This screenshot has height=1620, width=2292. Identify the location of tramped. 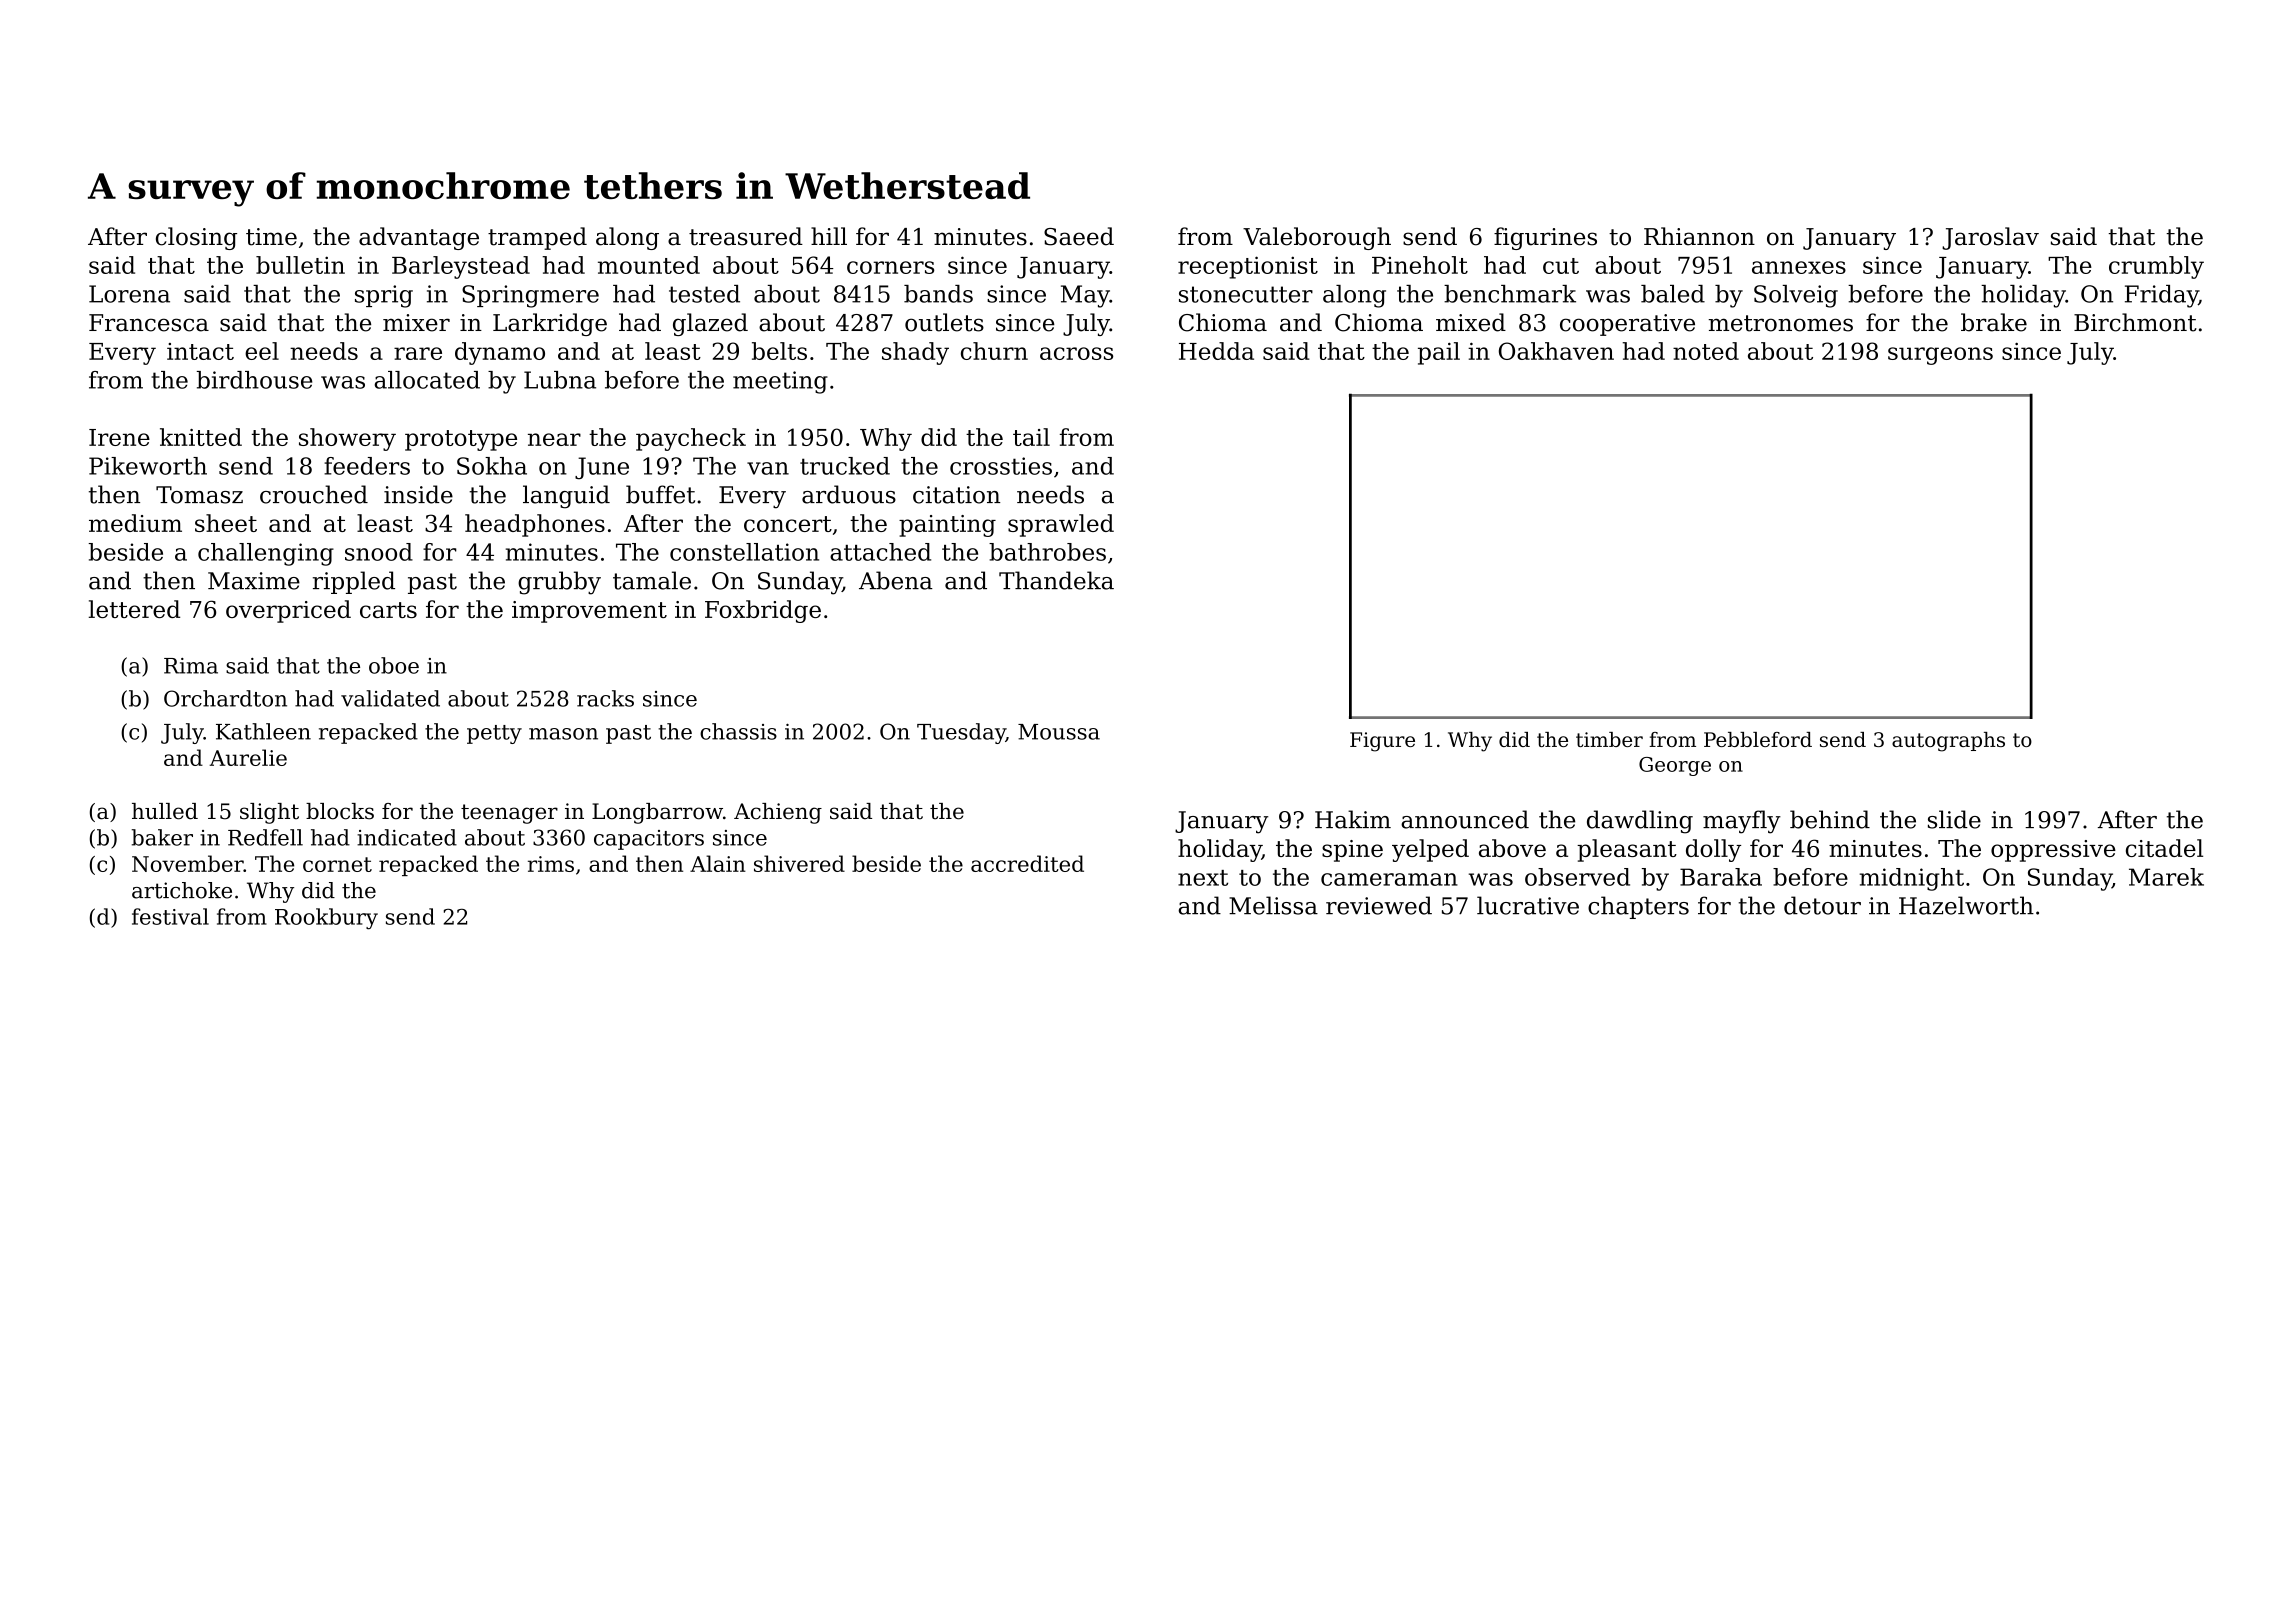
(537, 238).
